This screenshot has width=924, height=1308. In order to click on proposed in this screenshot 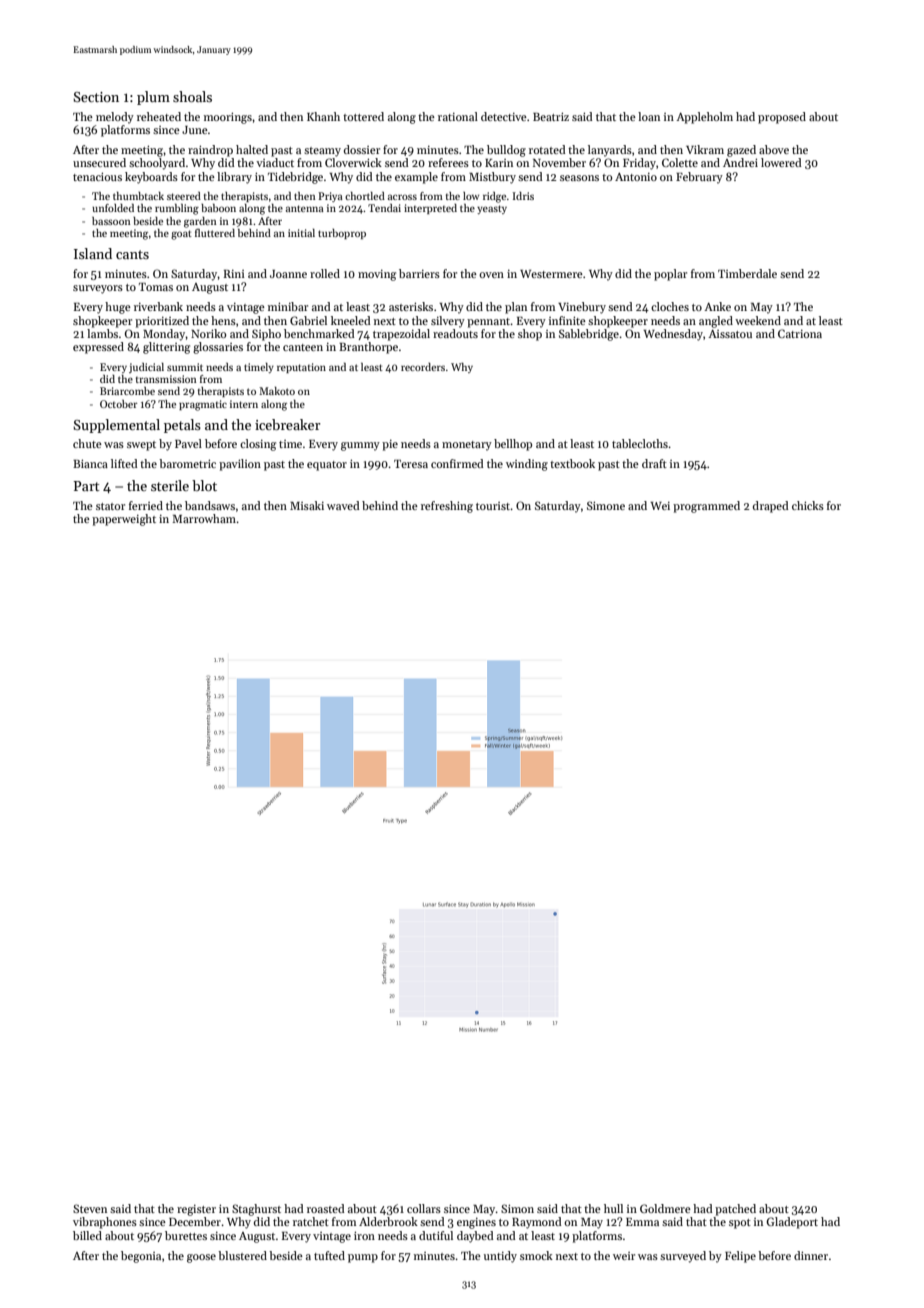, I will do `click(782, 118)`.
